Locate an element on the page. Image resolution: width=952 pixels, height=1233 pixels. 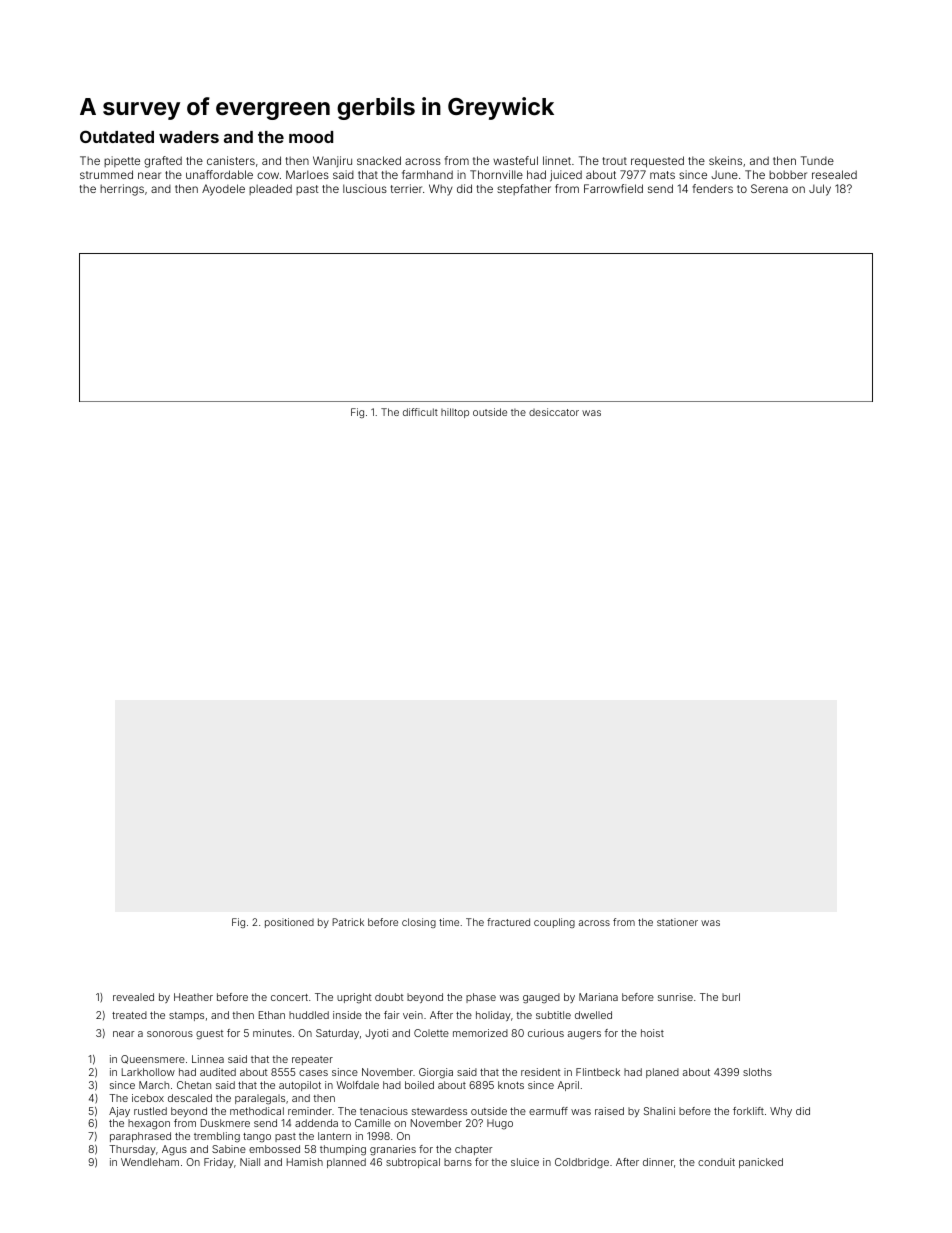
difficult is located at coordinates (420, 412).
